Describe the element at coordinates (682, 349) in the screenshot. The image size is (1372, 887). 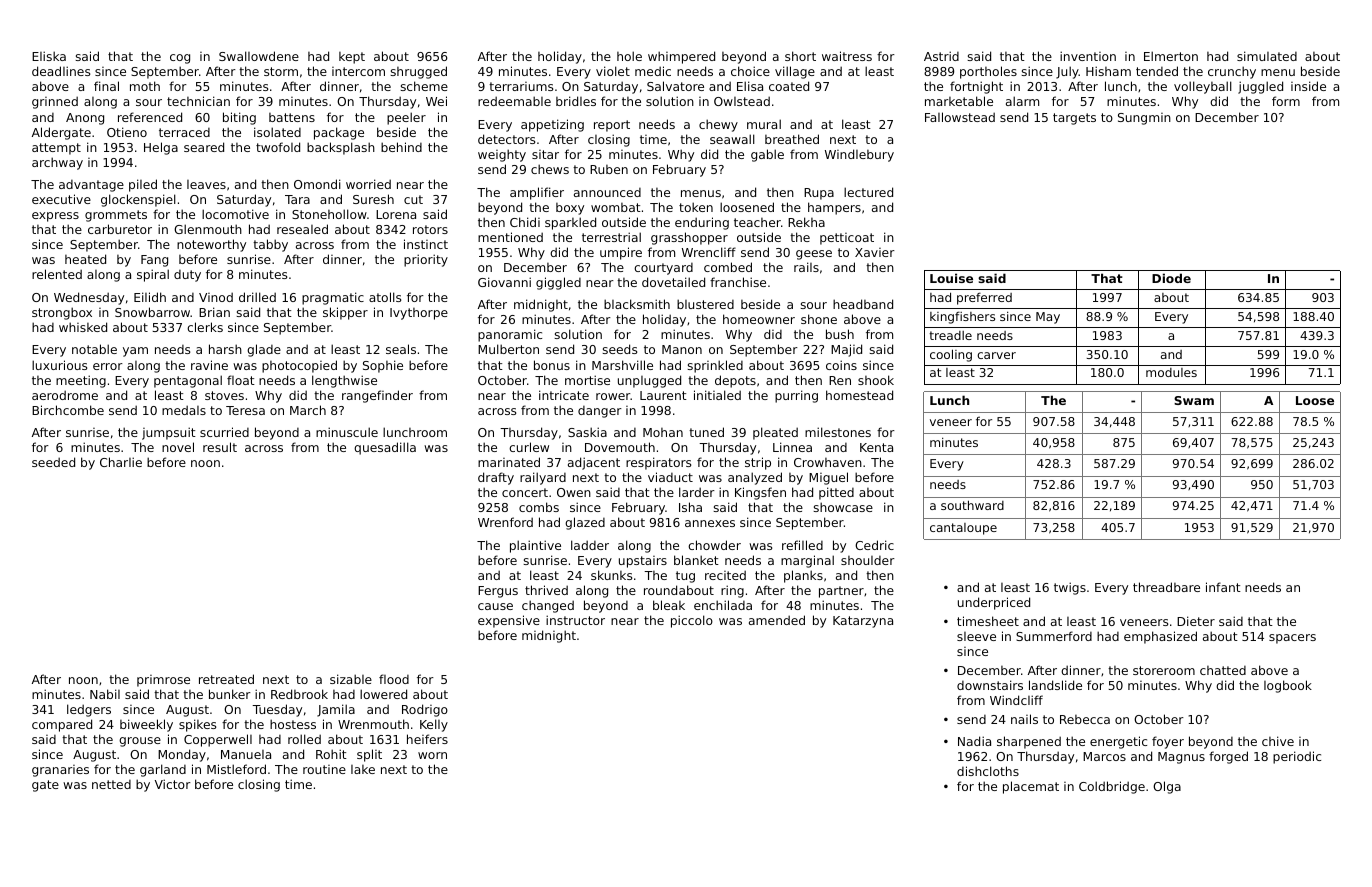
I see `Manon` at that location.
